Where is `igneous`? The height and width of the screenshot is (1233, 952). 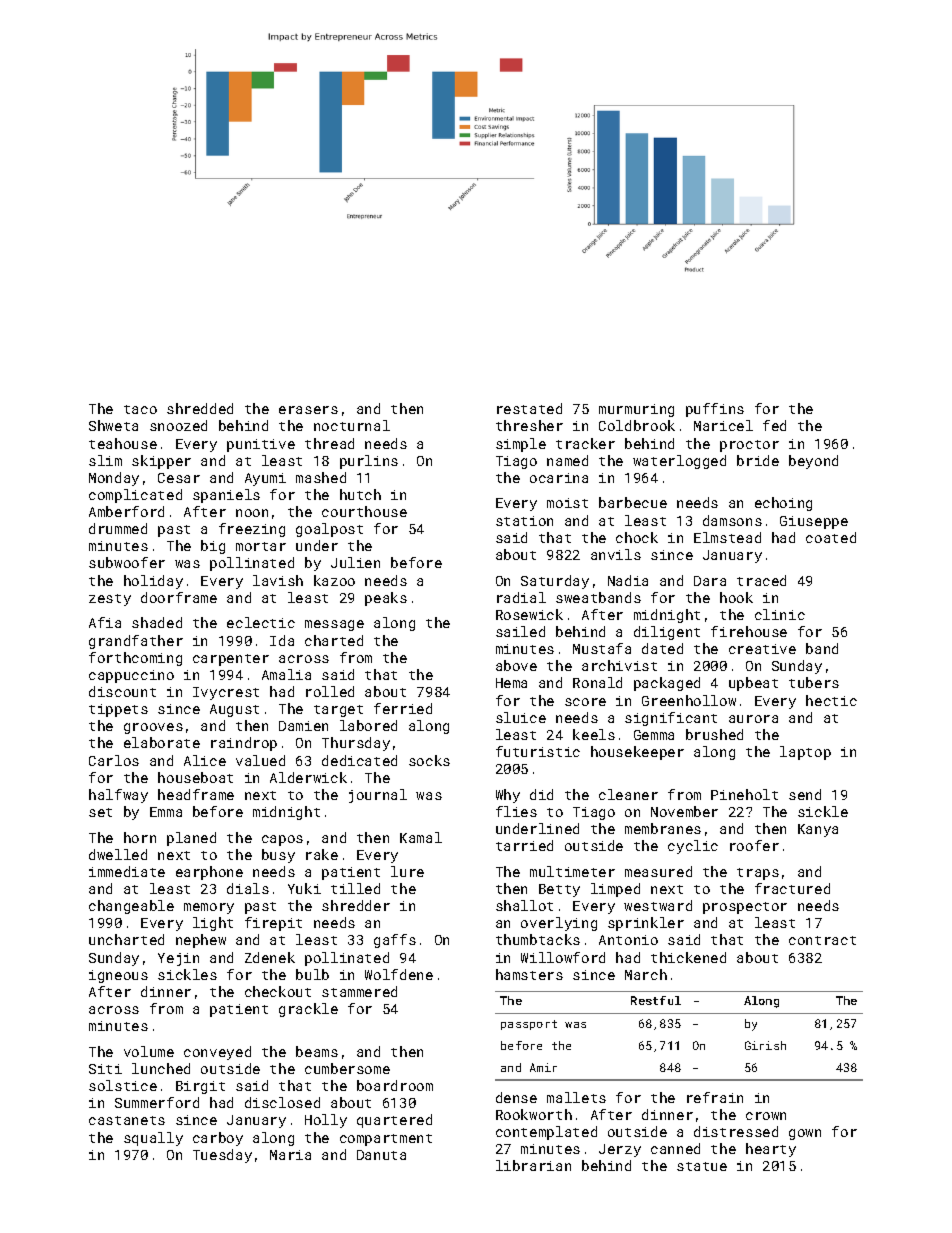 igneous is located at coordinates (118, 976).
